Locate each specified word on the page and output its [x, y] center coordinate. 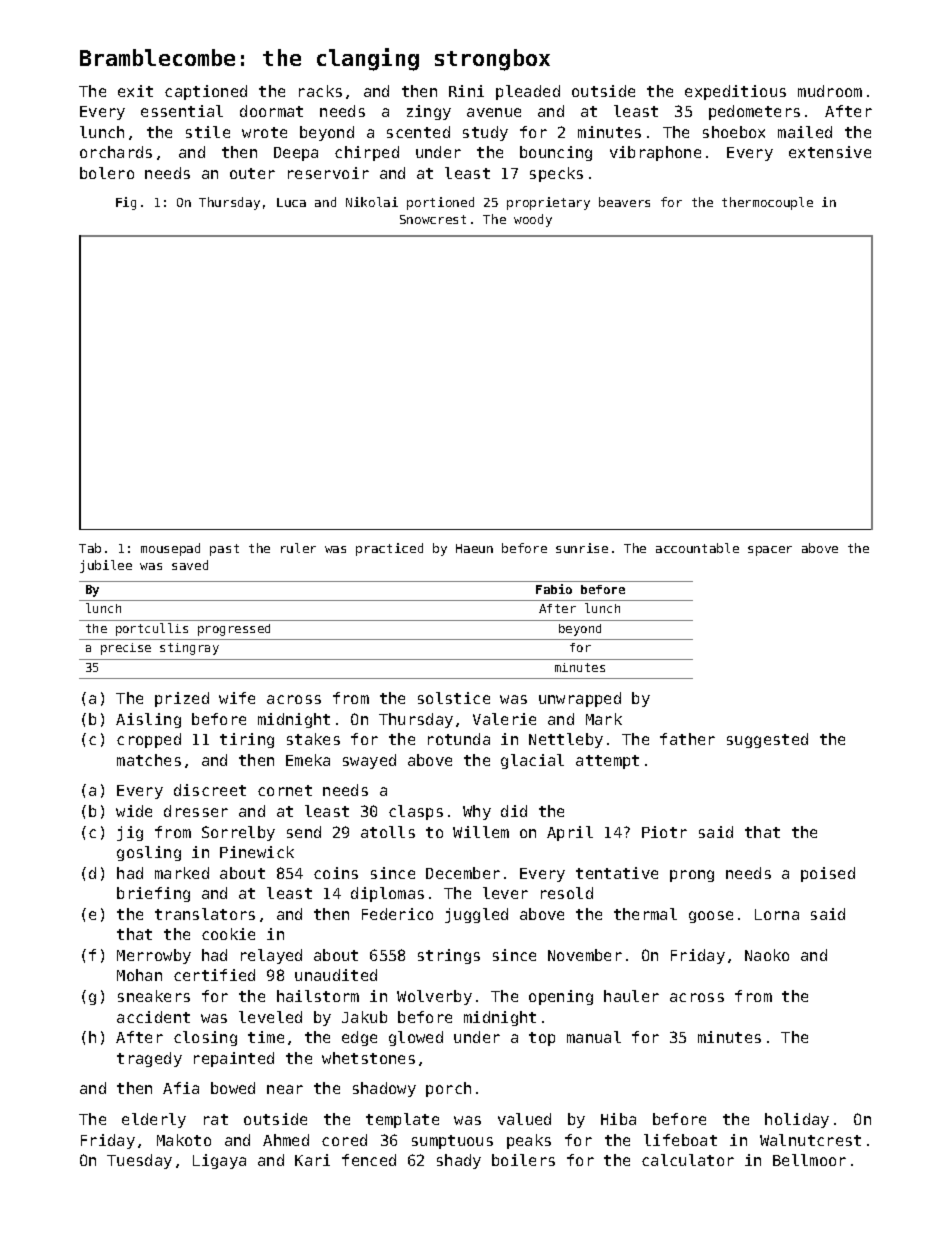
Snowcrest [433, 219]
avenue [494, 112]
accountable [697, 548]
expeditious [735, 92]
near [285, 1089]
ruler [298, 548]
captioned [206, 92]
